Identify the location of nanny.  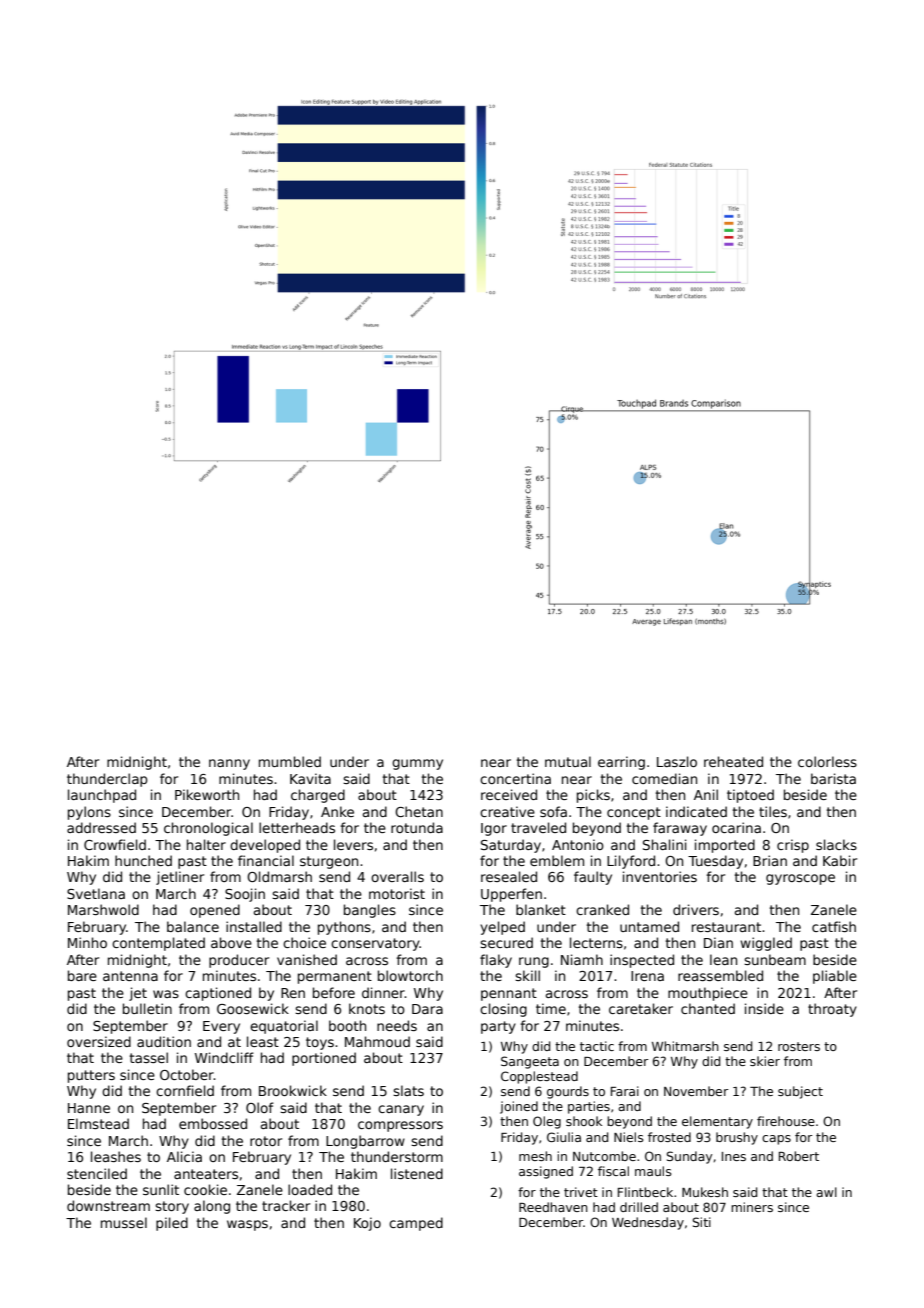
(229, 764).
